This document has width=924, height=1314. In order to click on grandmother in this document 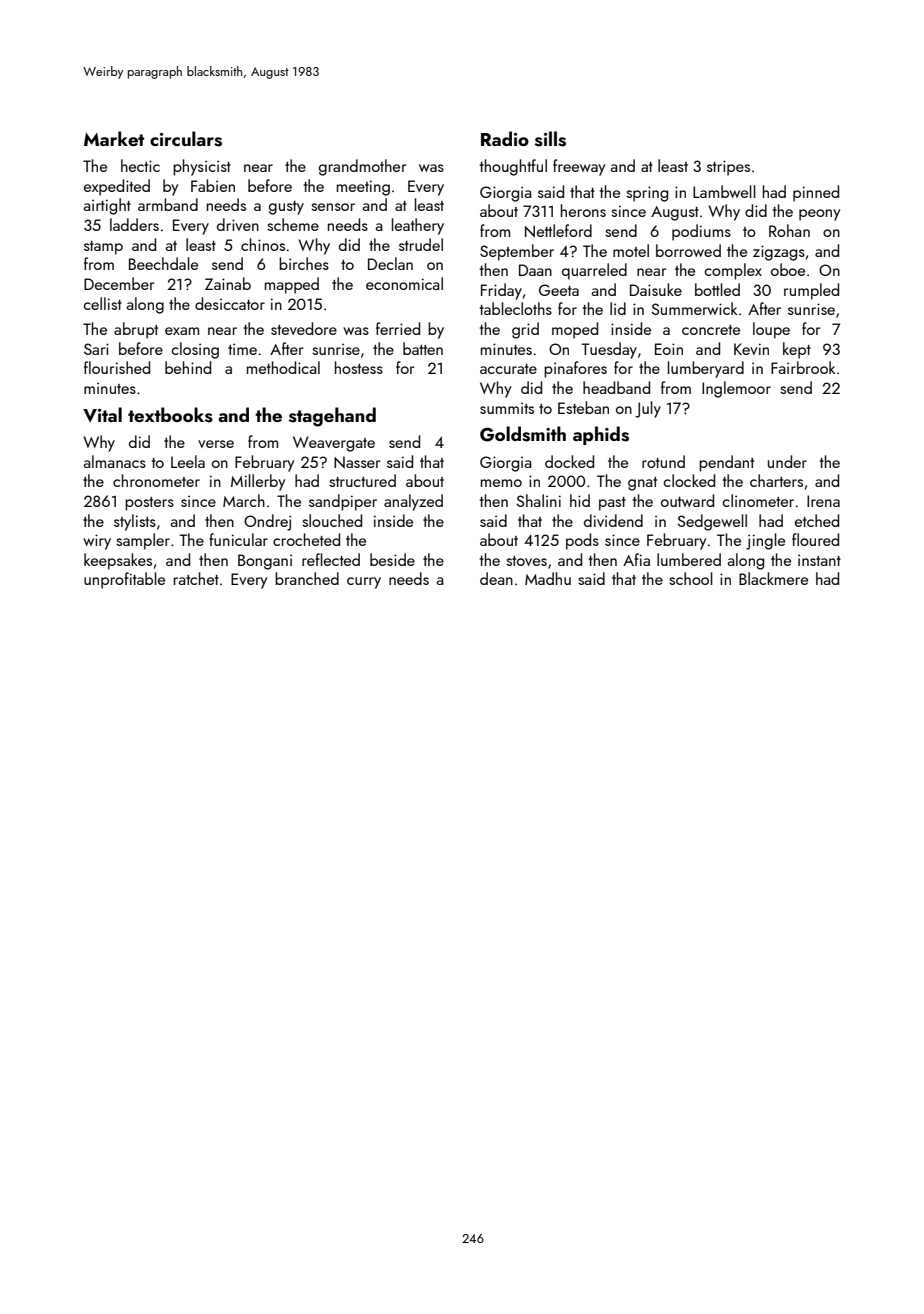, I will do `click(362, 167)`.
